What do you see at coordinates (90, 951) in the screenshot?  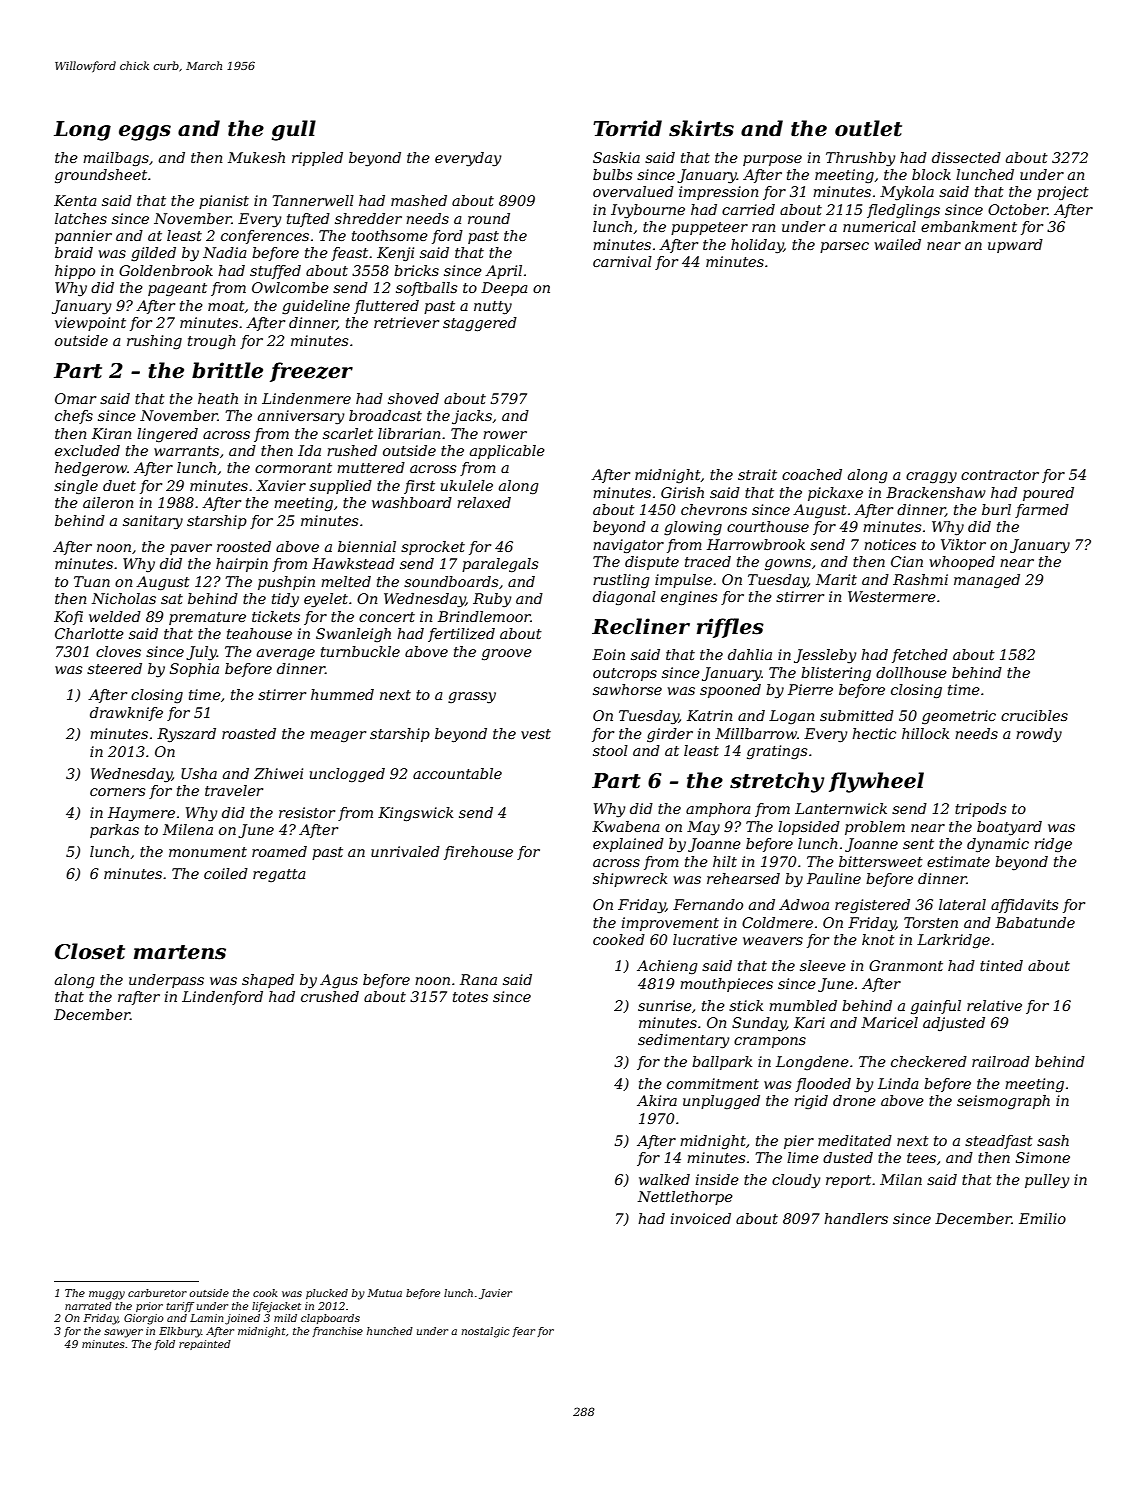 I see `Closet` at bounding box center [90, 951].
